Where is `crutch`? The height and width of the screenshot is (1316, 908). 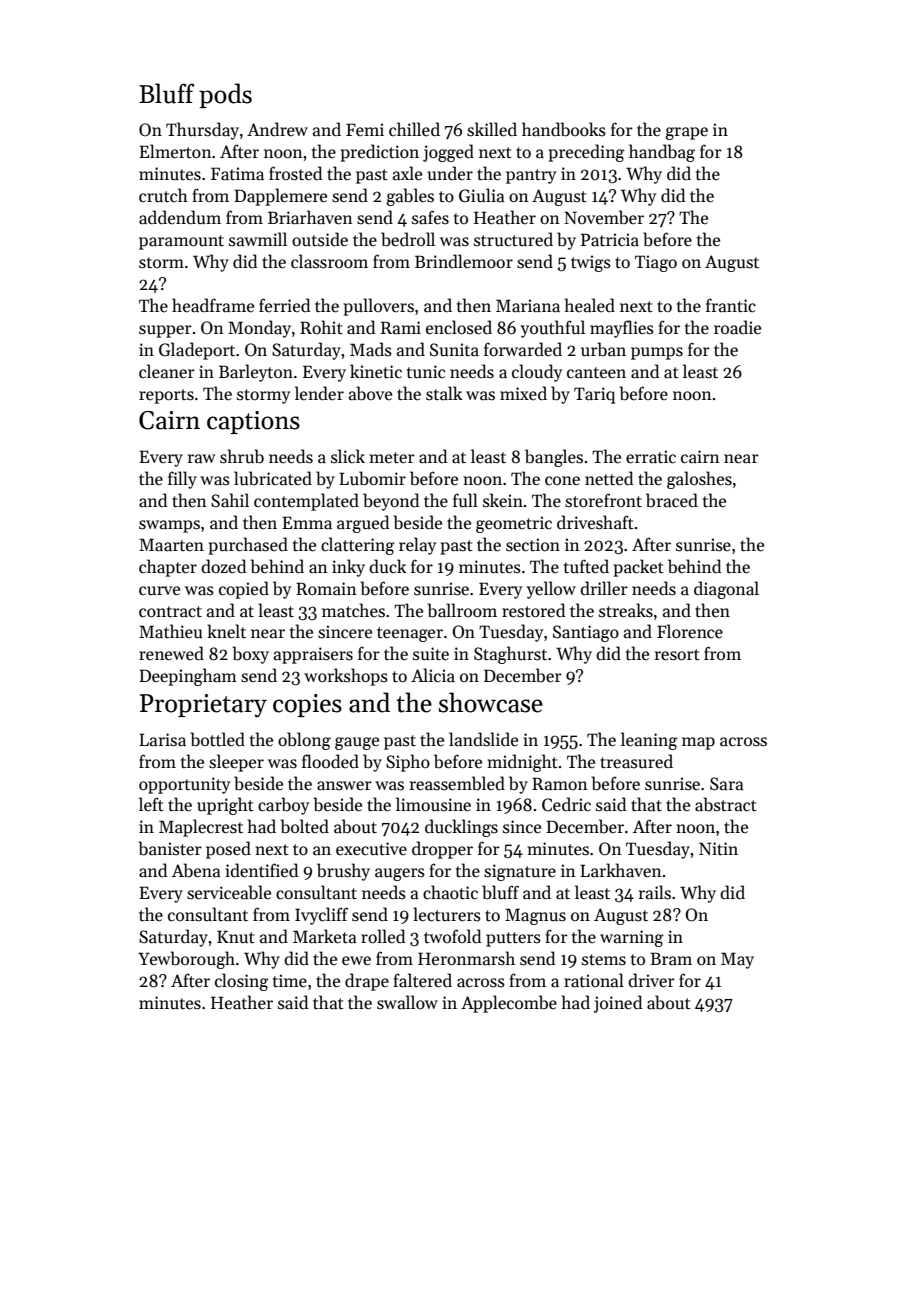 crutch is located at coordinates (163, 195).
